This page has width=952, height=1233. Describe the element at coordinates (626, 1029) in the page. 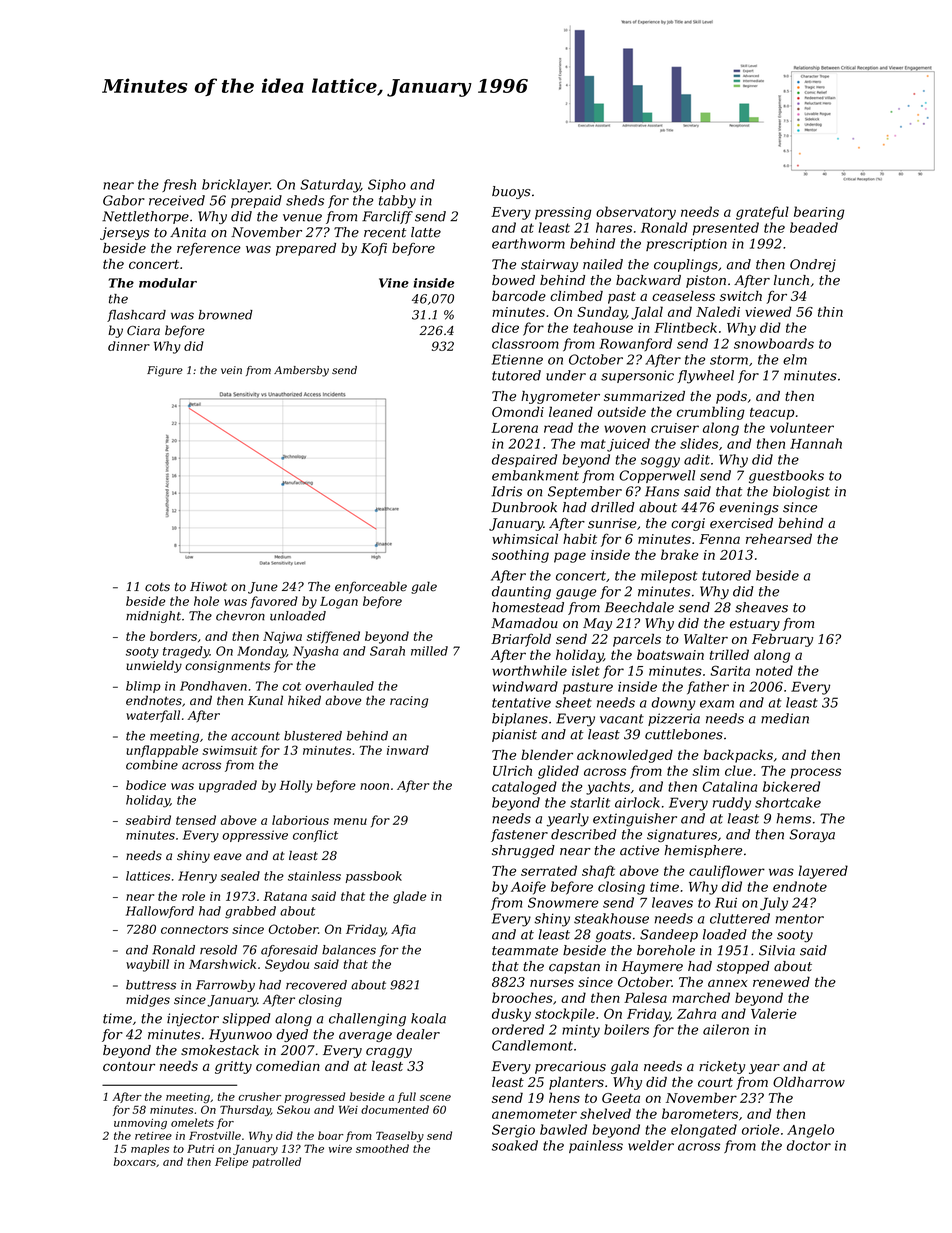

I see `boilers` at that location.
